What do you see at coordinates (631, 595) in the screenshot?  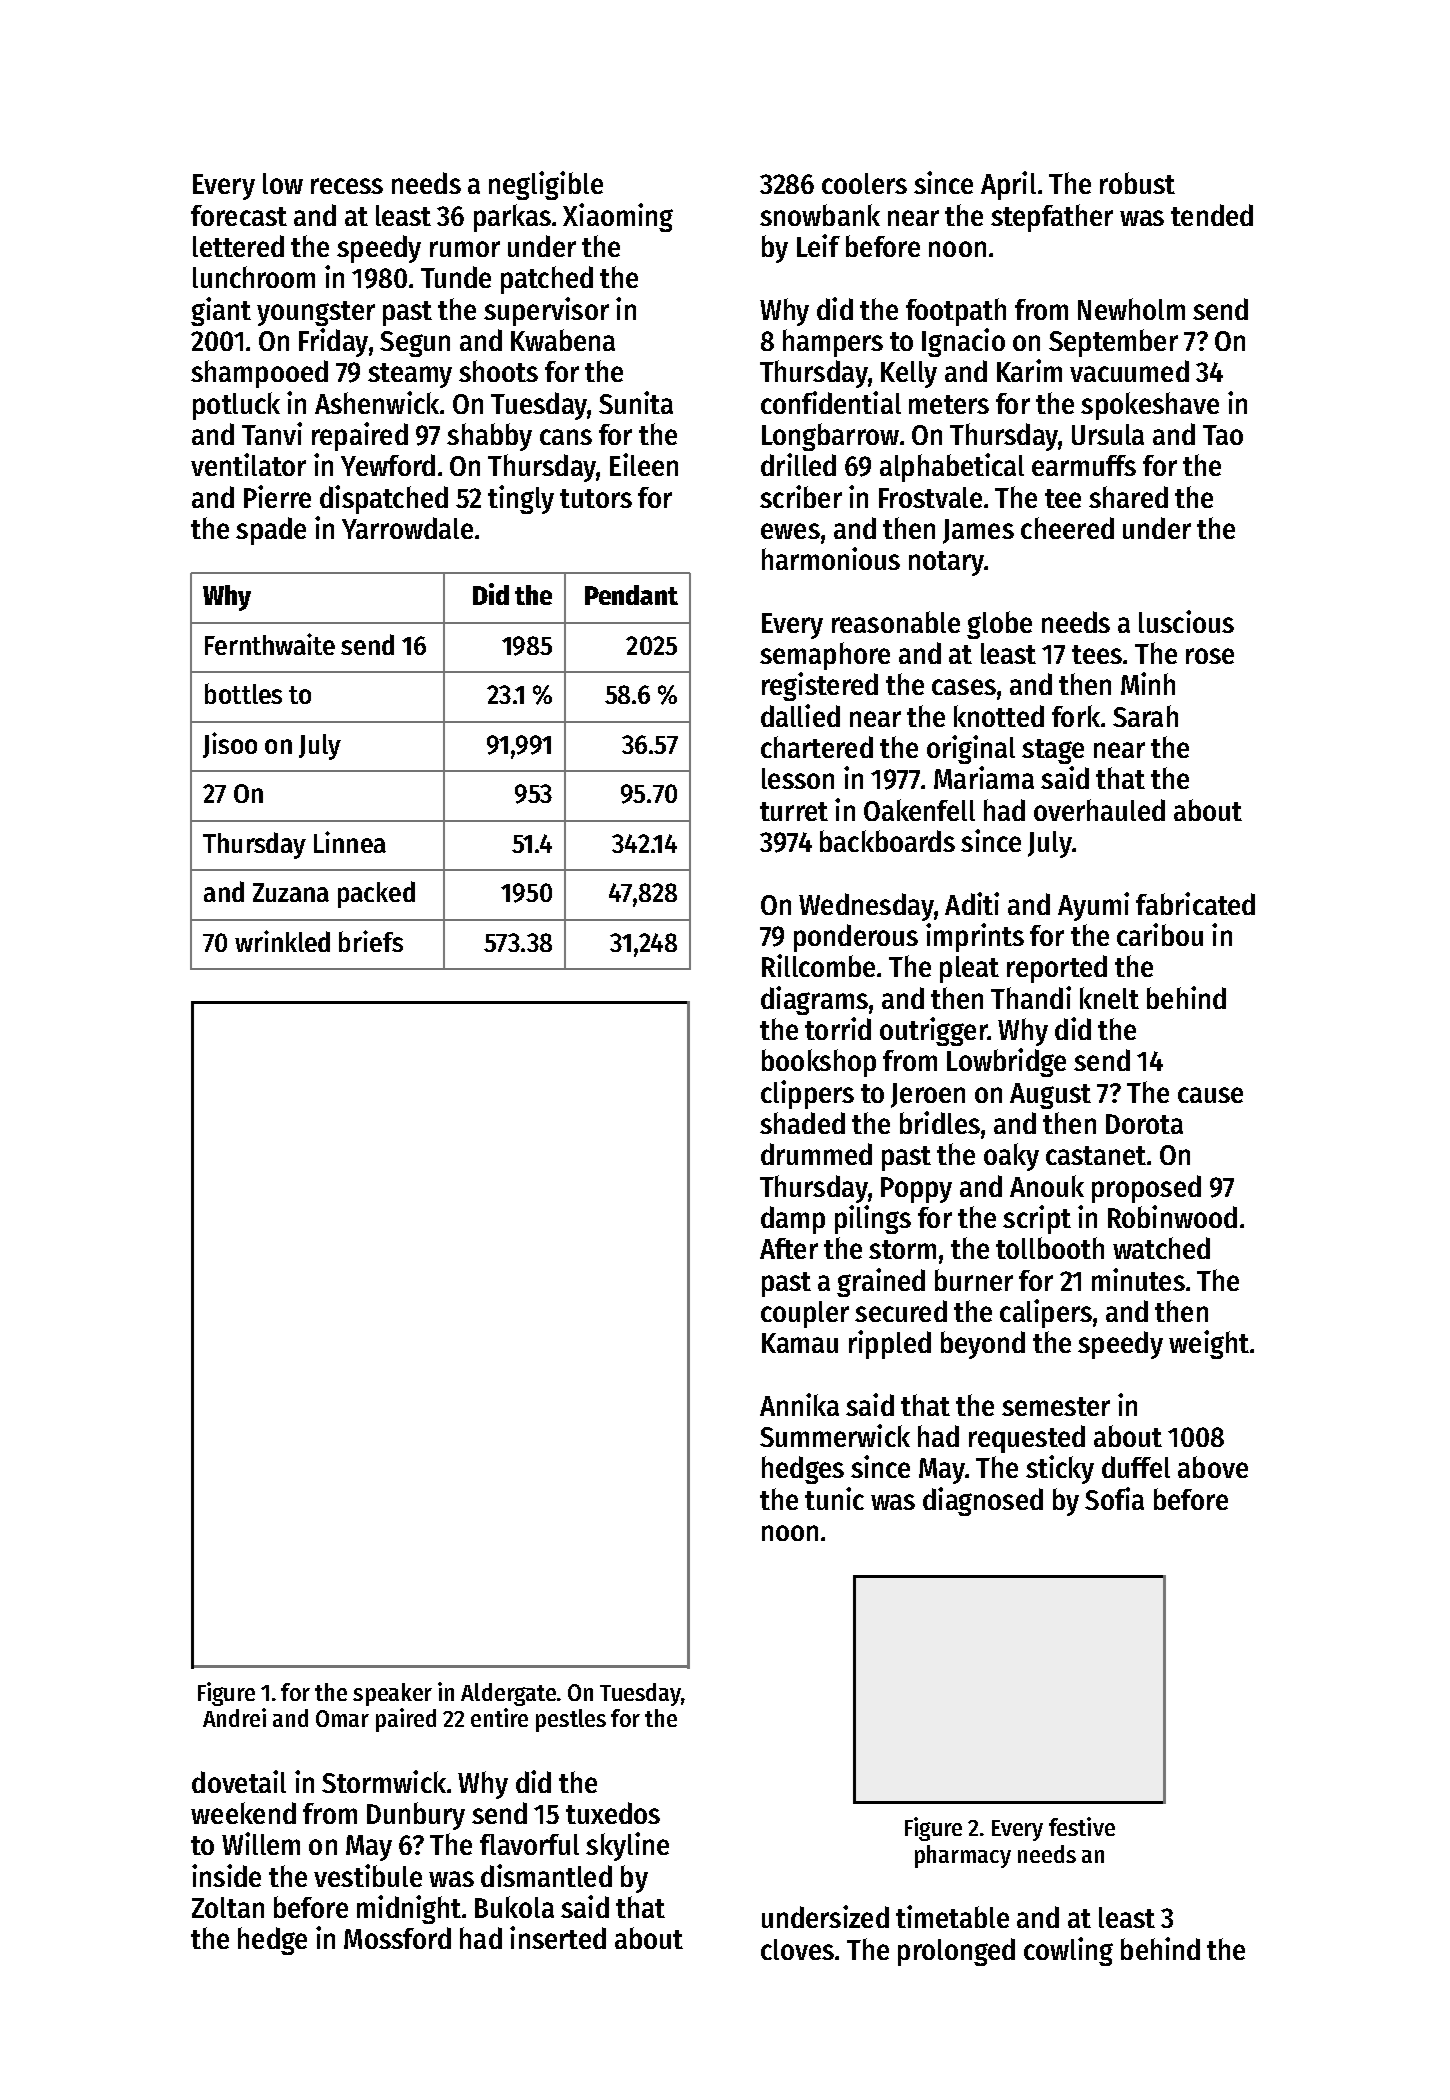 I see `Pendant` at bounding box center [631, 595].
